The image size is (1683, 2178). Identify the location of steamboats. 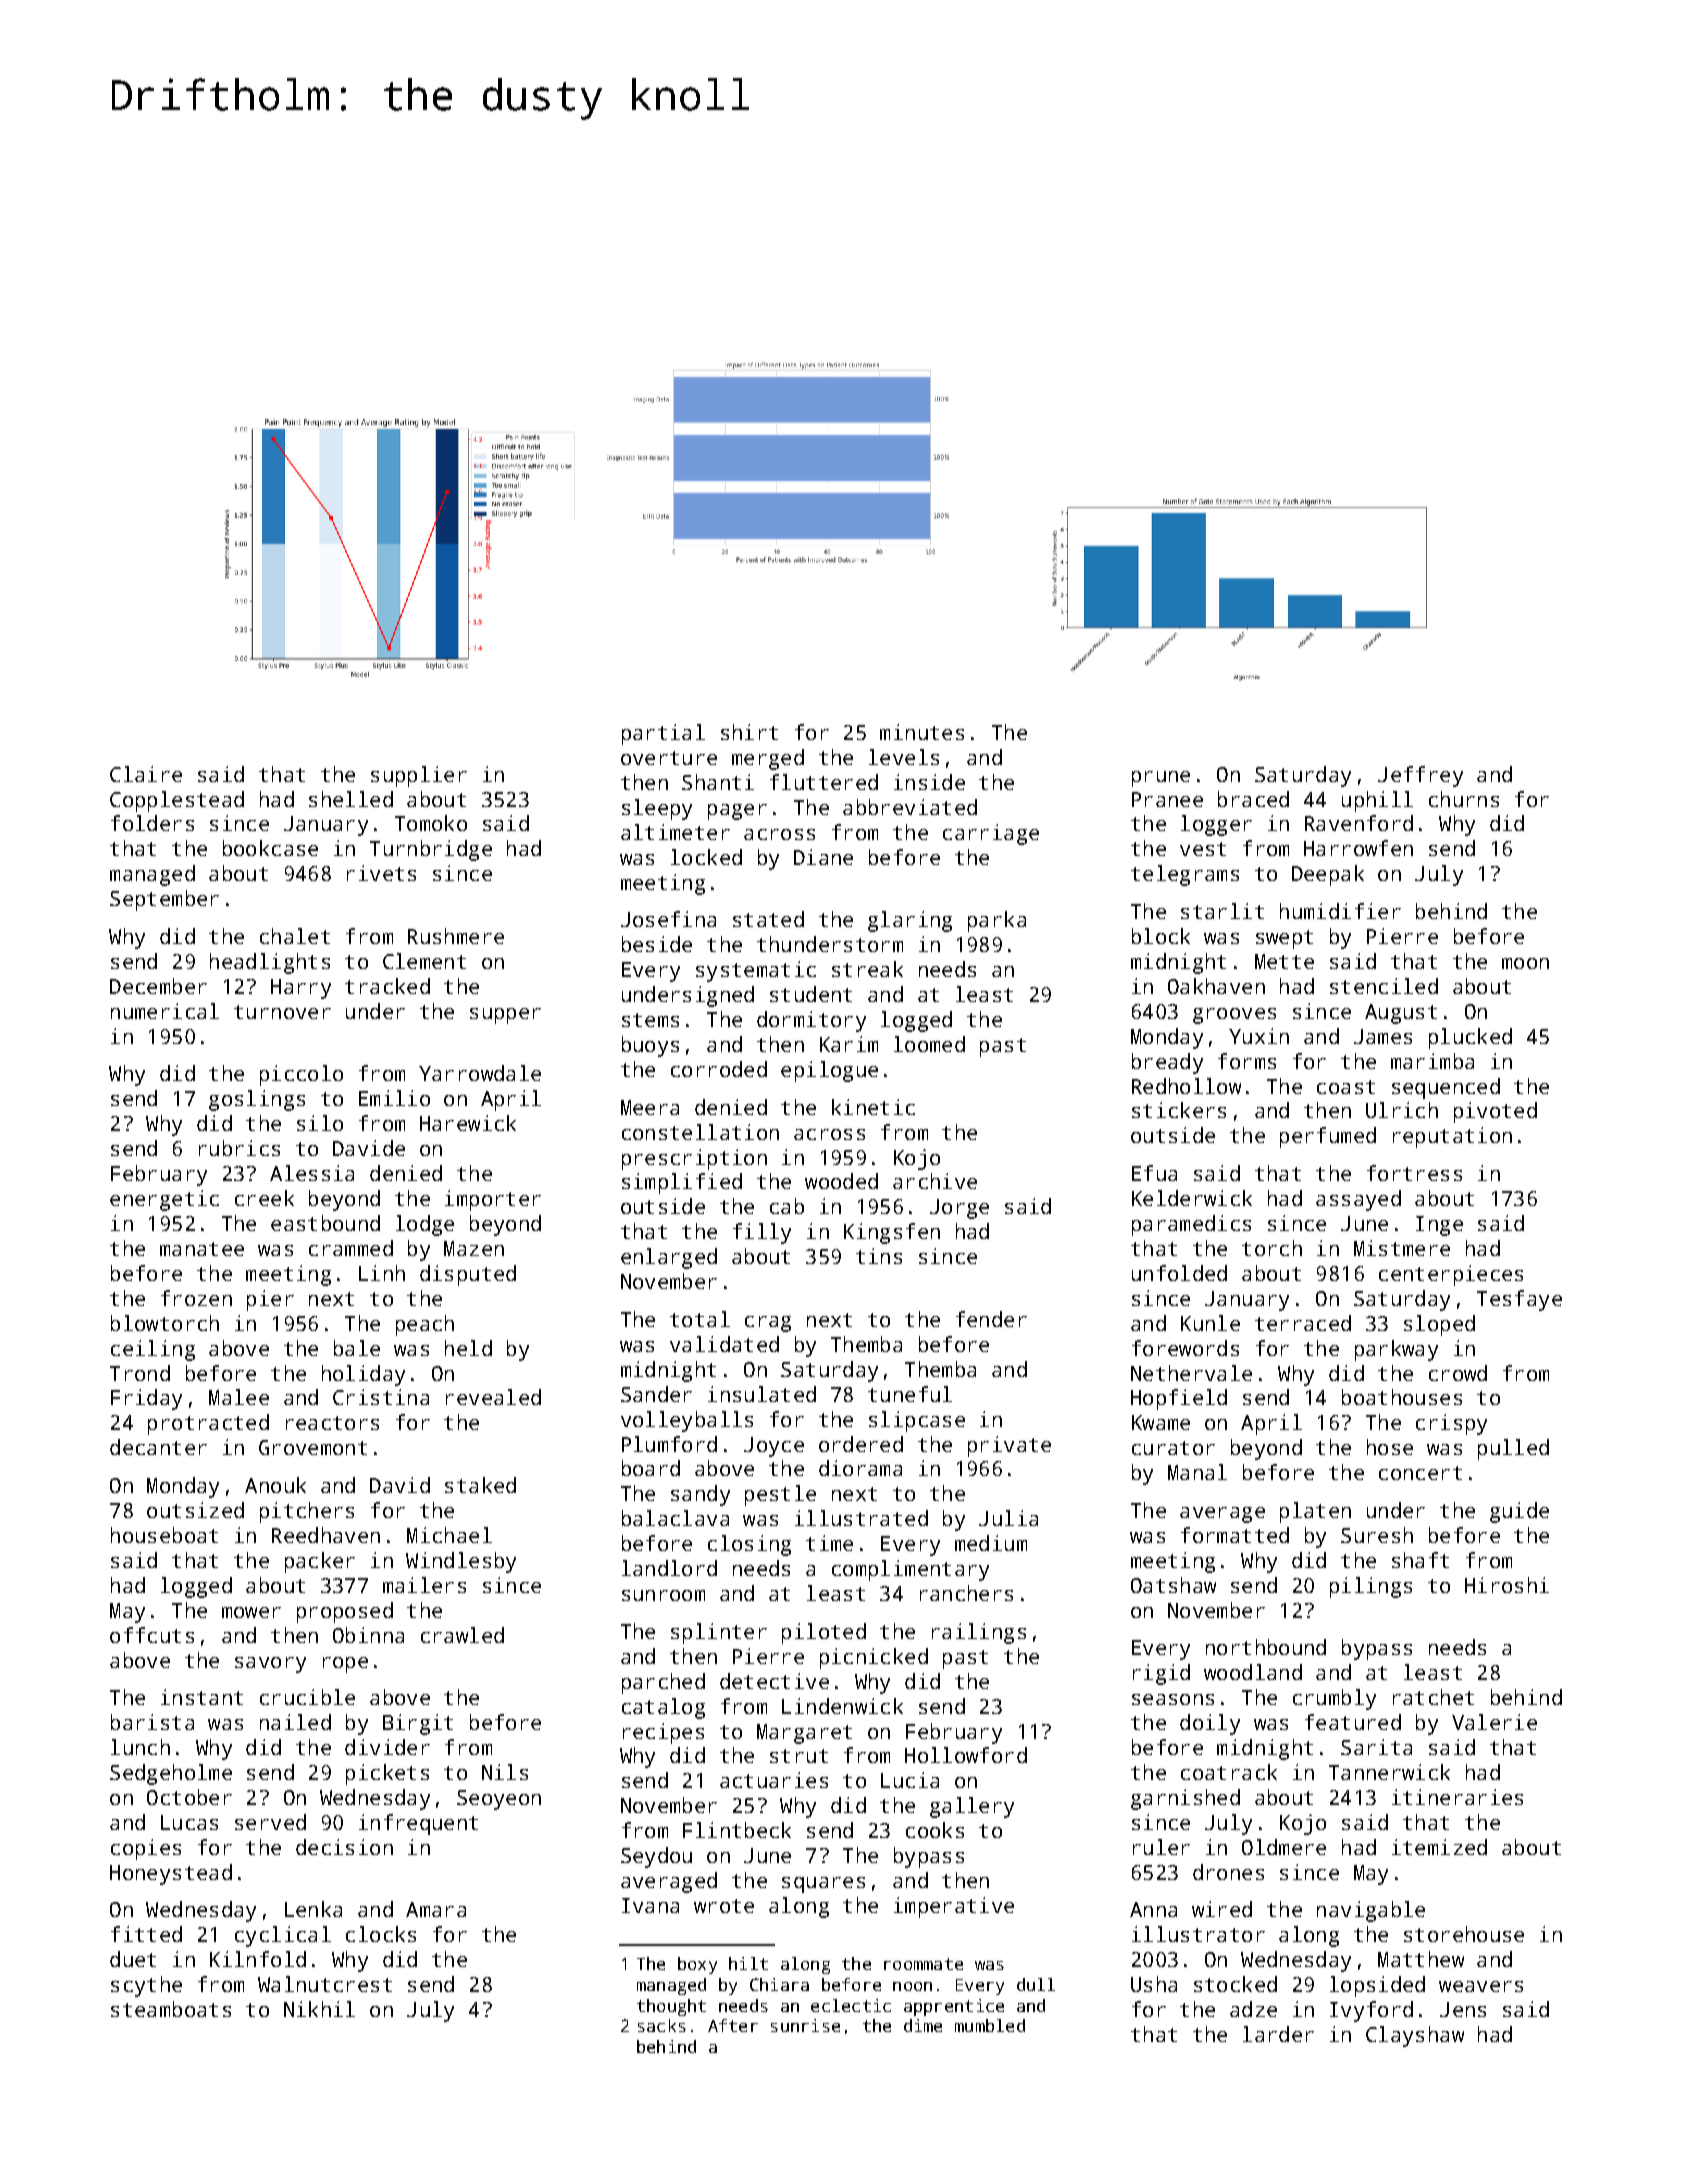
(171, 2009).
